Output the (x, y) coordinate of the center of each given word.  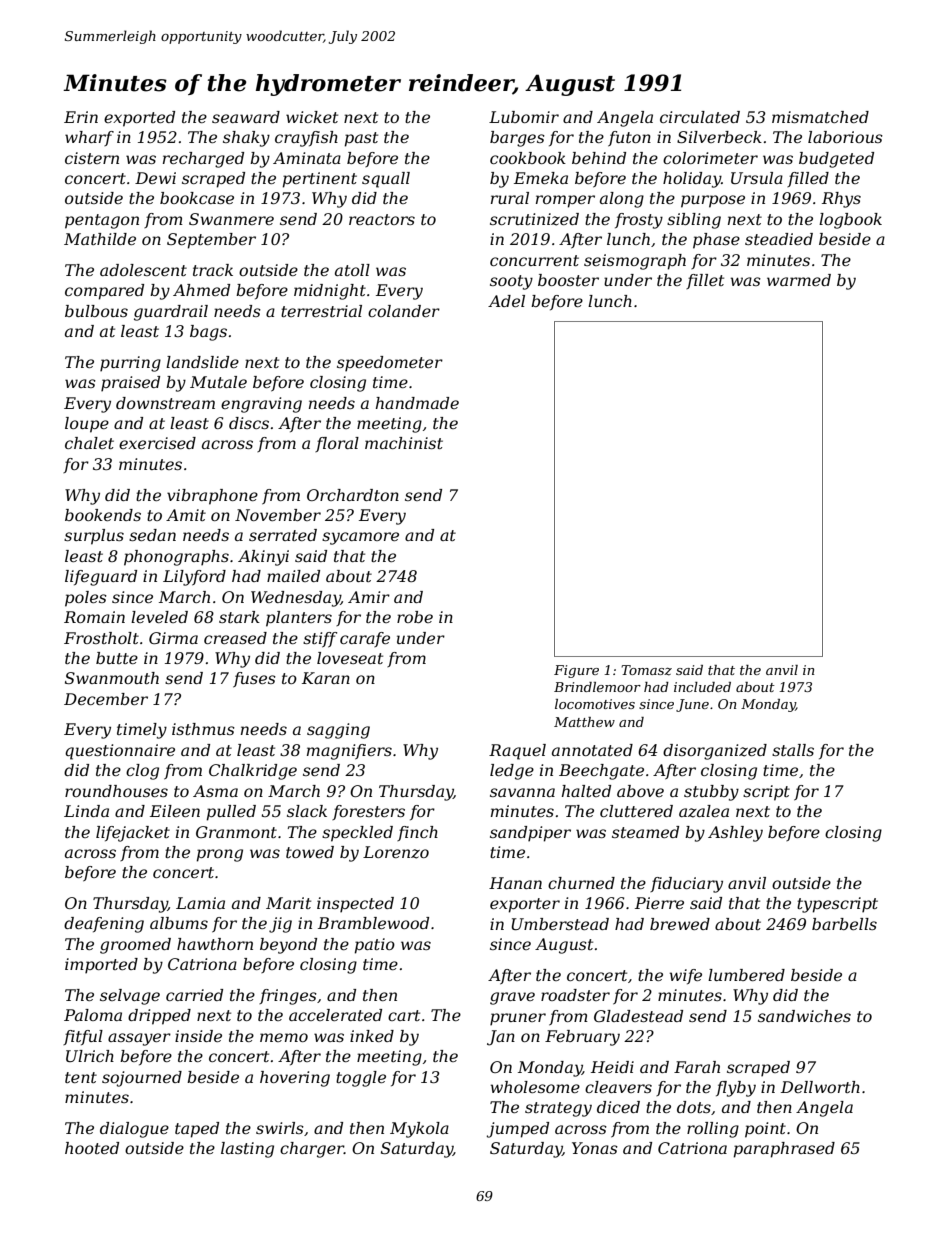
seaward (246, 117)
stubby (711, 793)
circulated (700, 117)
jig (280, 925)
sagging (338, 731)
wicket (312, 117)
